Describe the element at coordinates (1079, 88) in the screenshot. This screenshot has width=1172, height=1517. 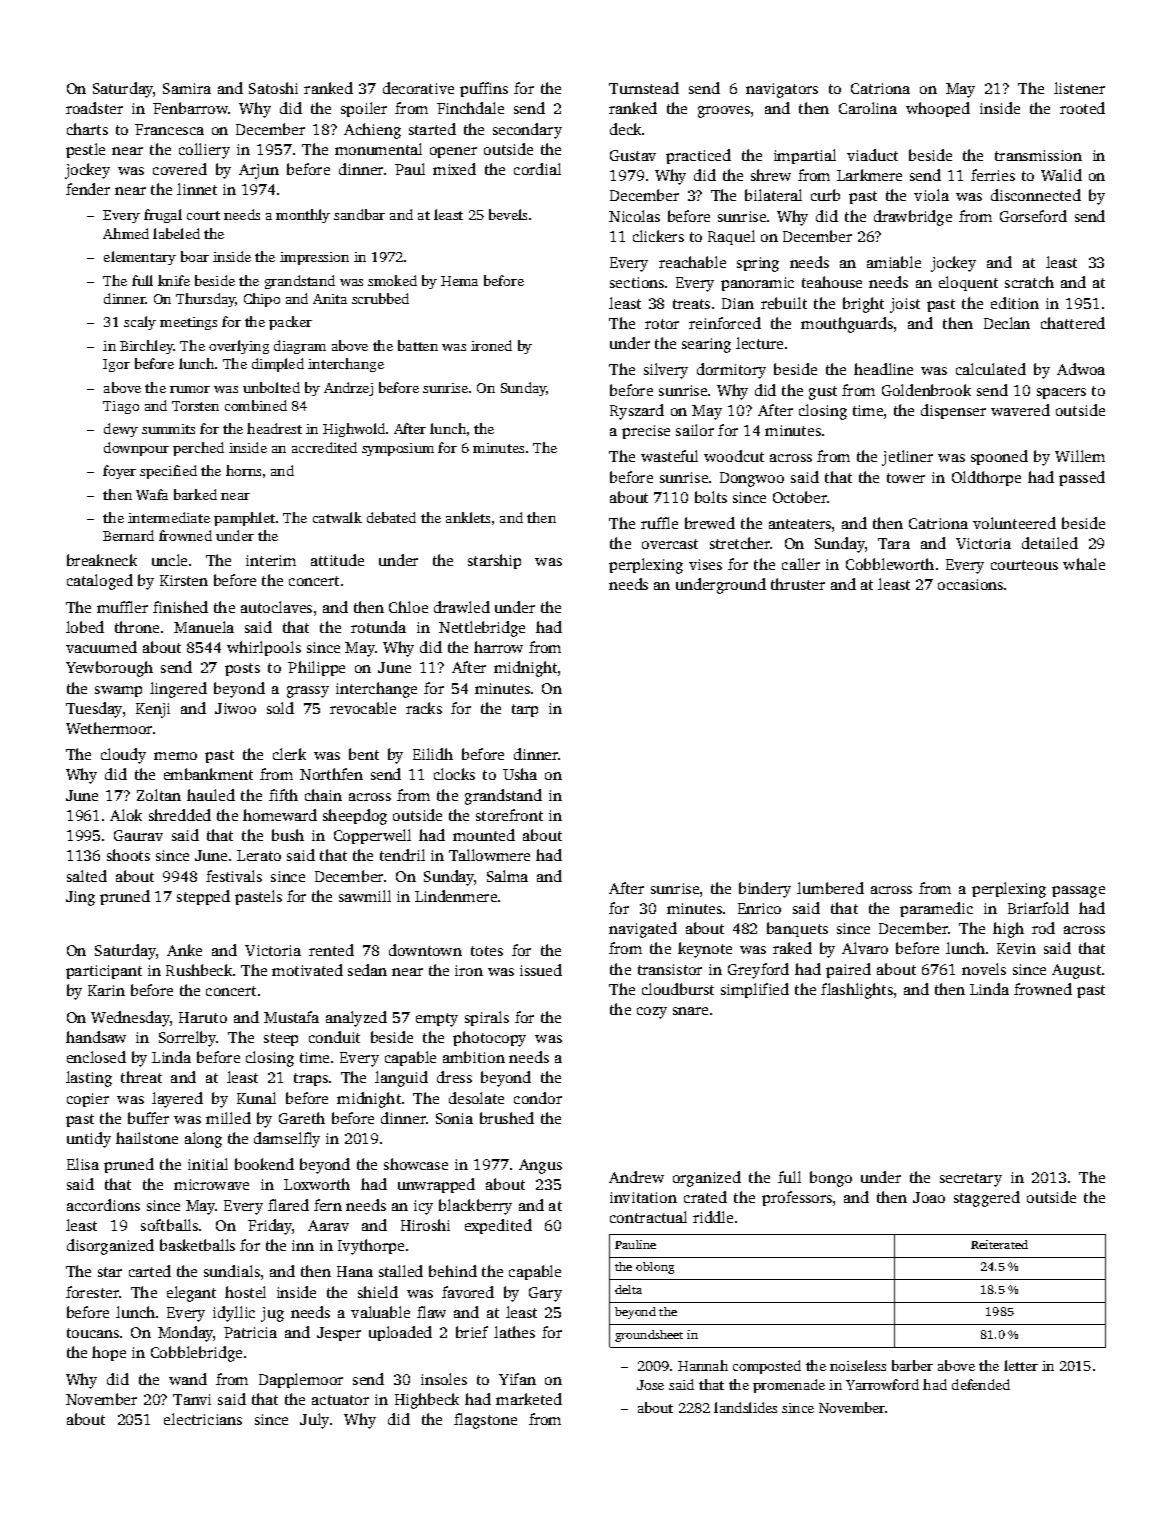
I see `listener` at that location.
